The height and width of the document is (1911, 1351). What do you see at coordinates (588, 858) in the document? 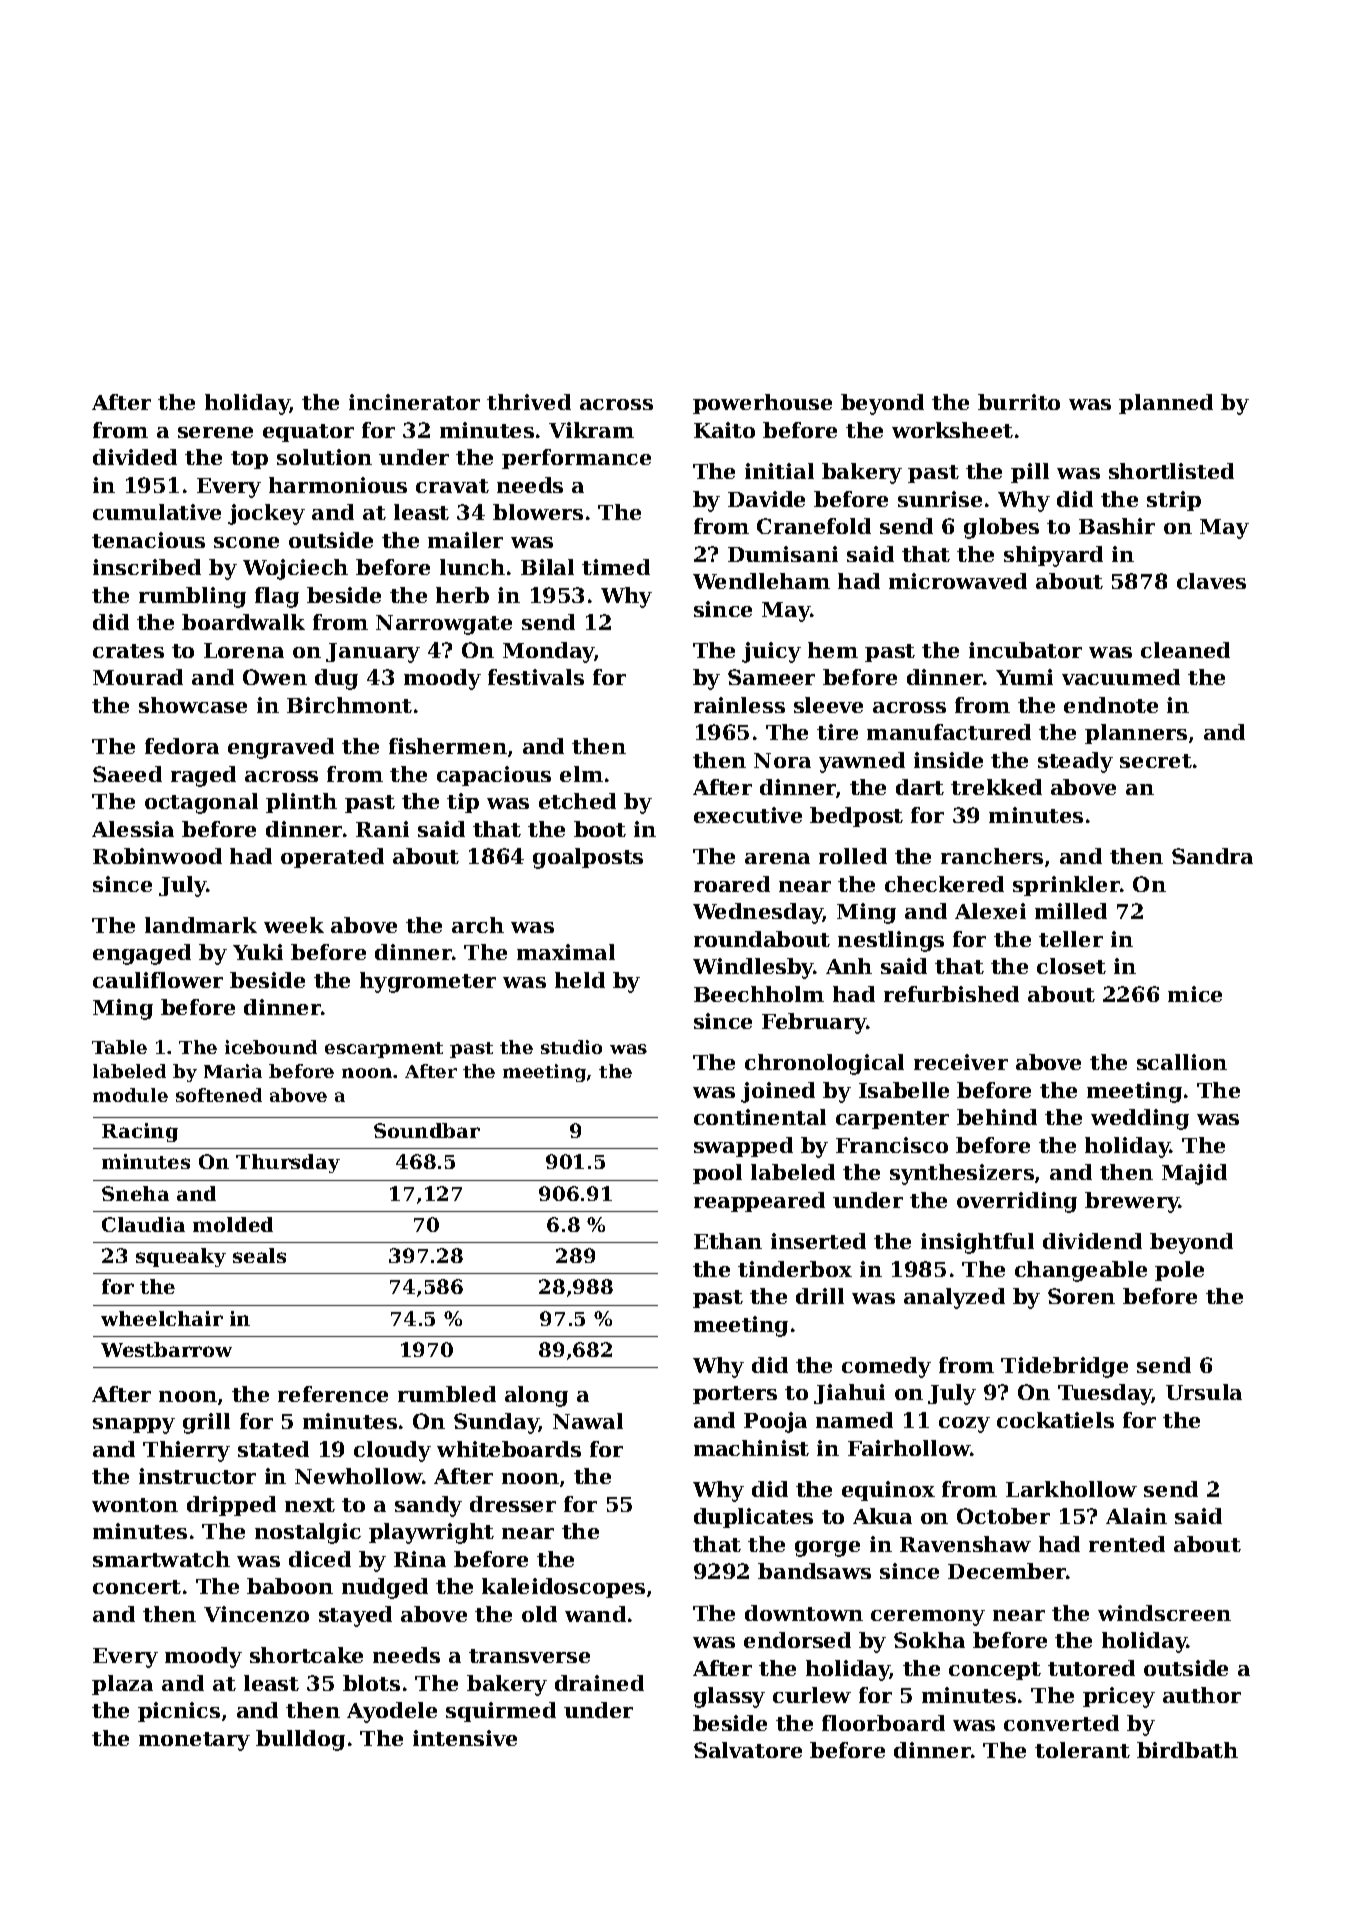
I see `goalposts` at bounding box center [588, 858].
